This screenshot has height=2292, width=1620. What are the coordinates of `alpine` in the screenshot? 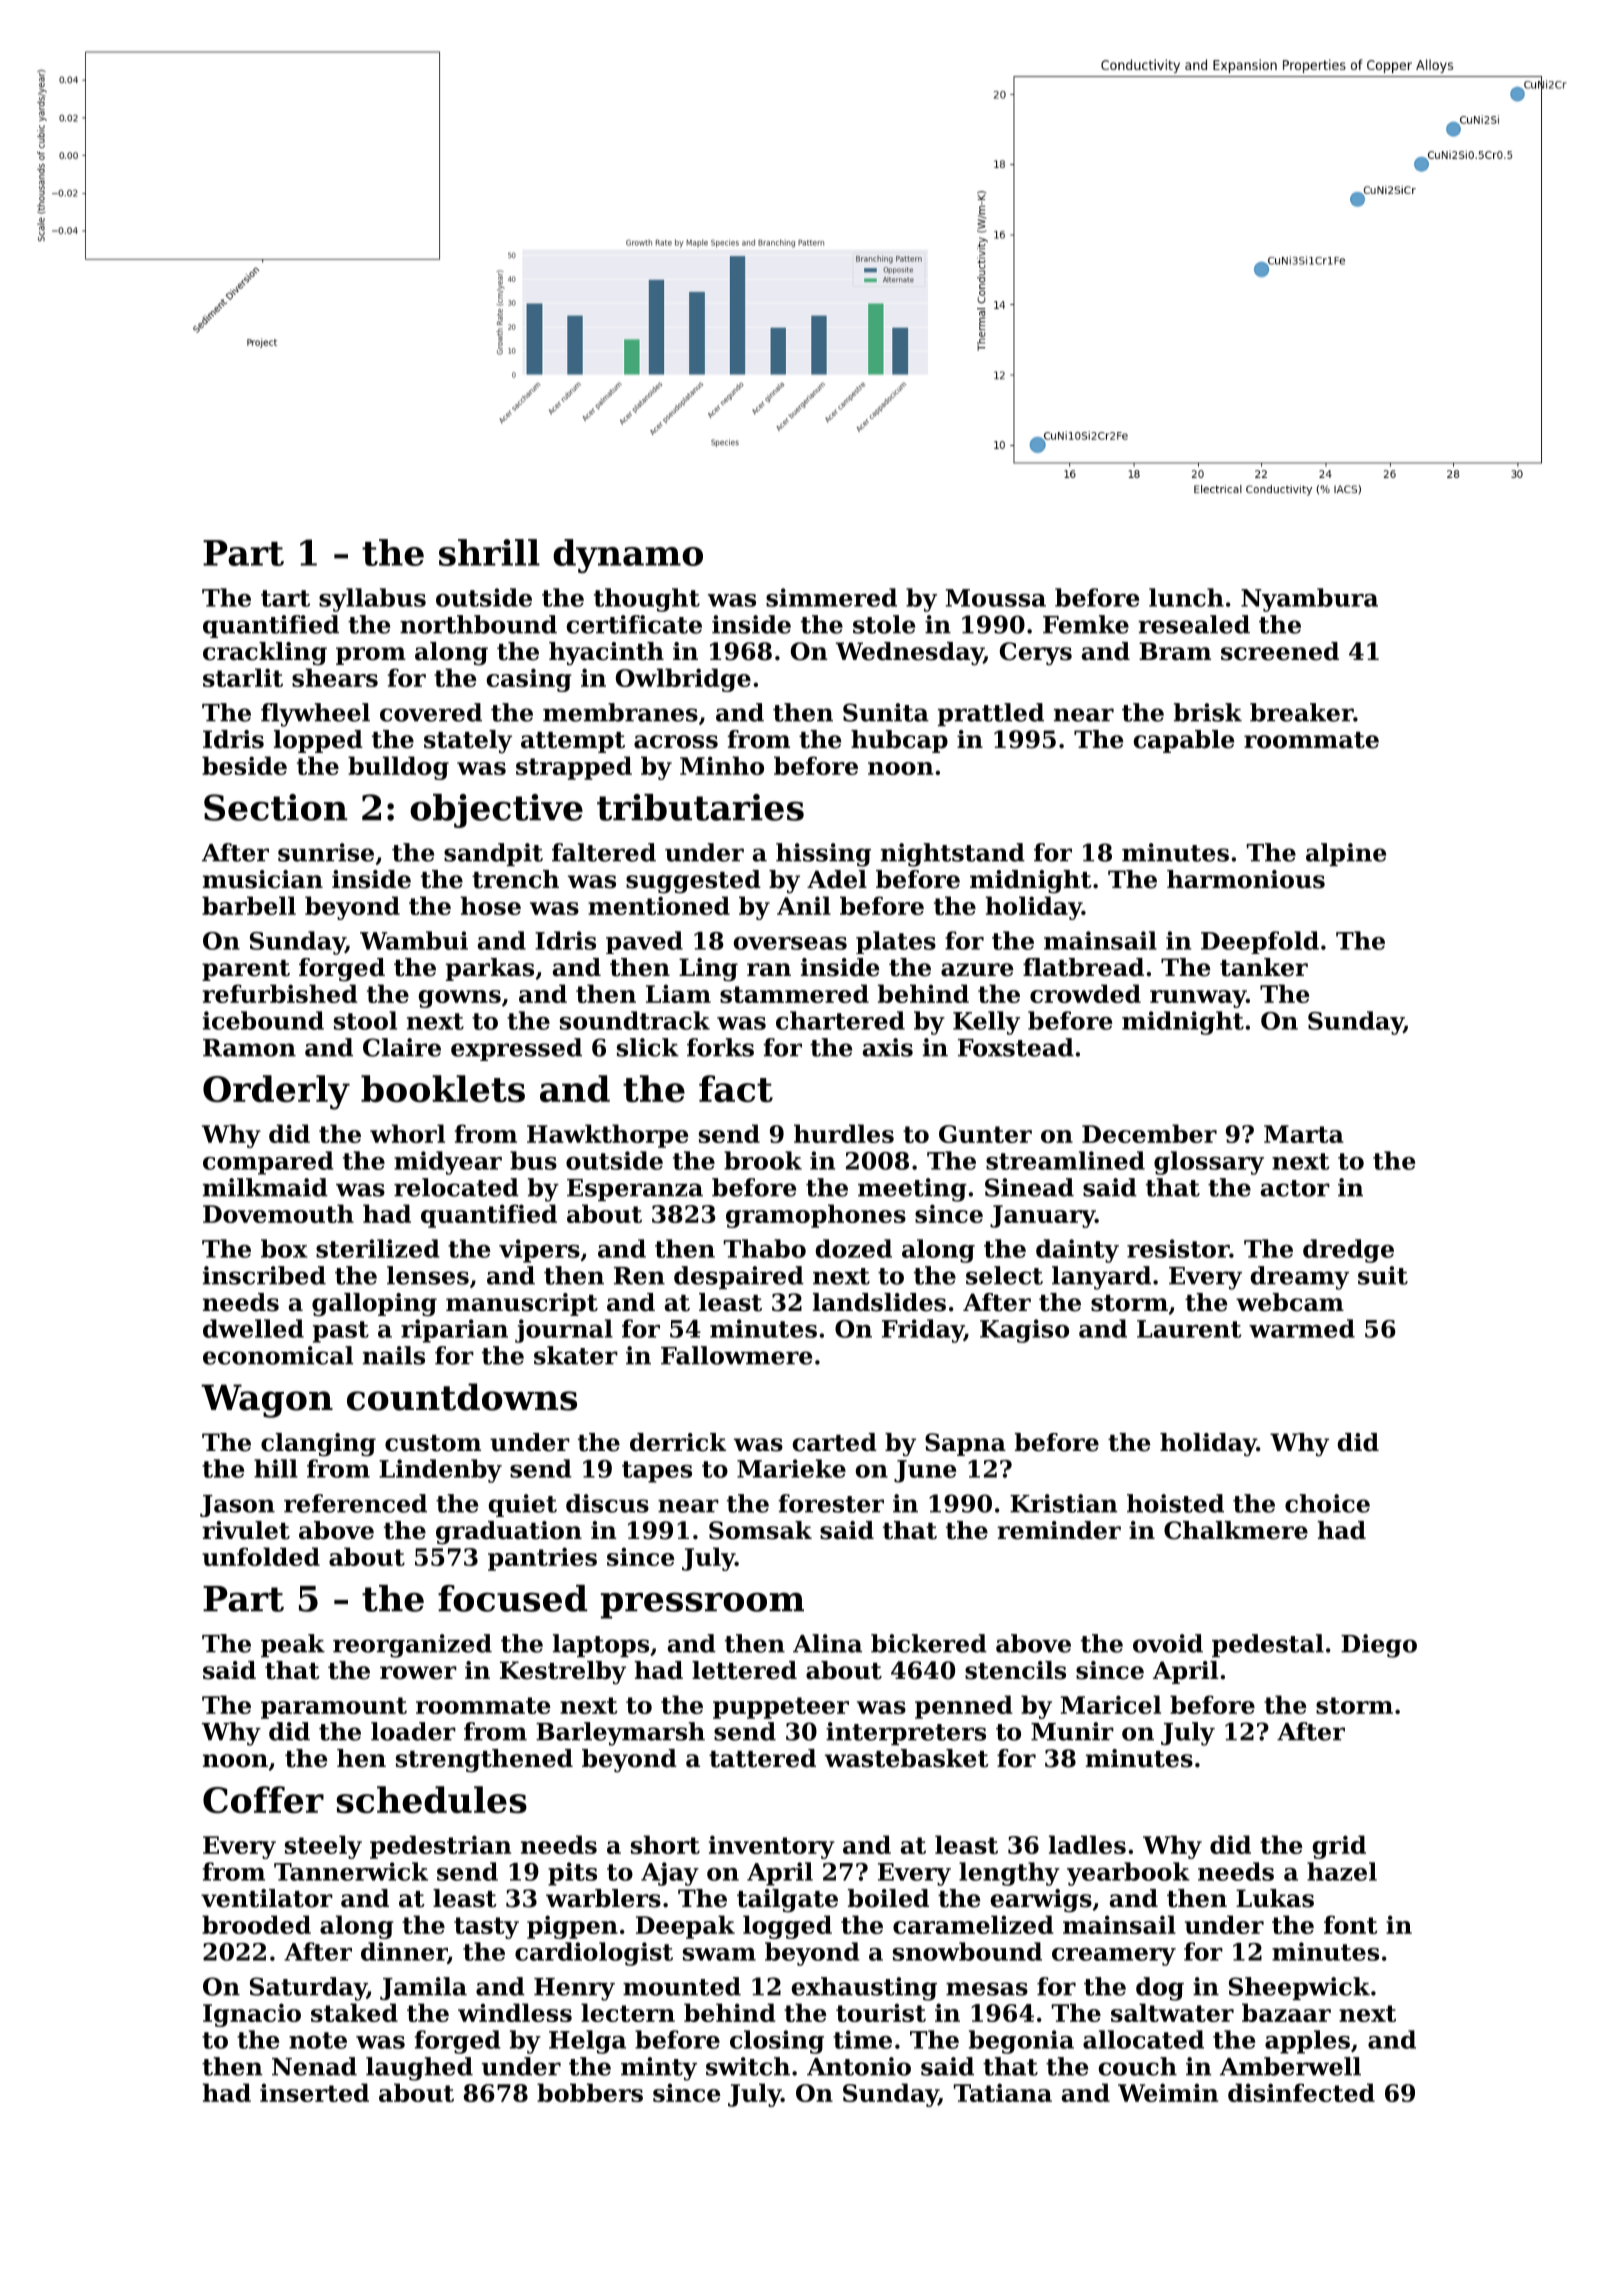 It's located at (1346, 854).
